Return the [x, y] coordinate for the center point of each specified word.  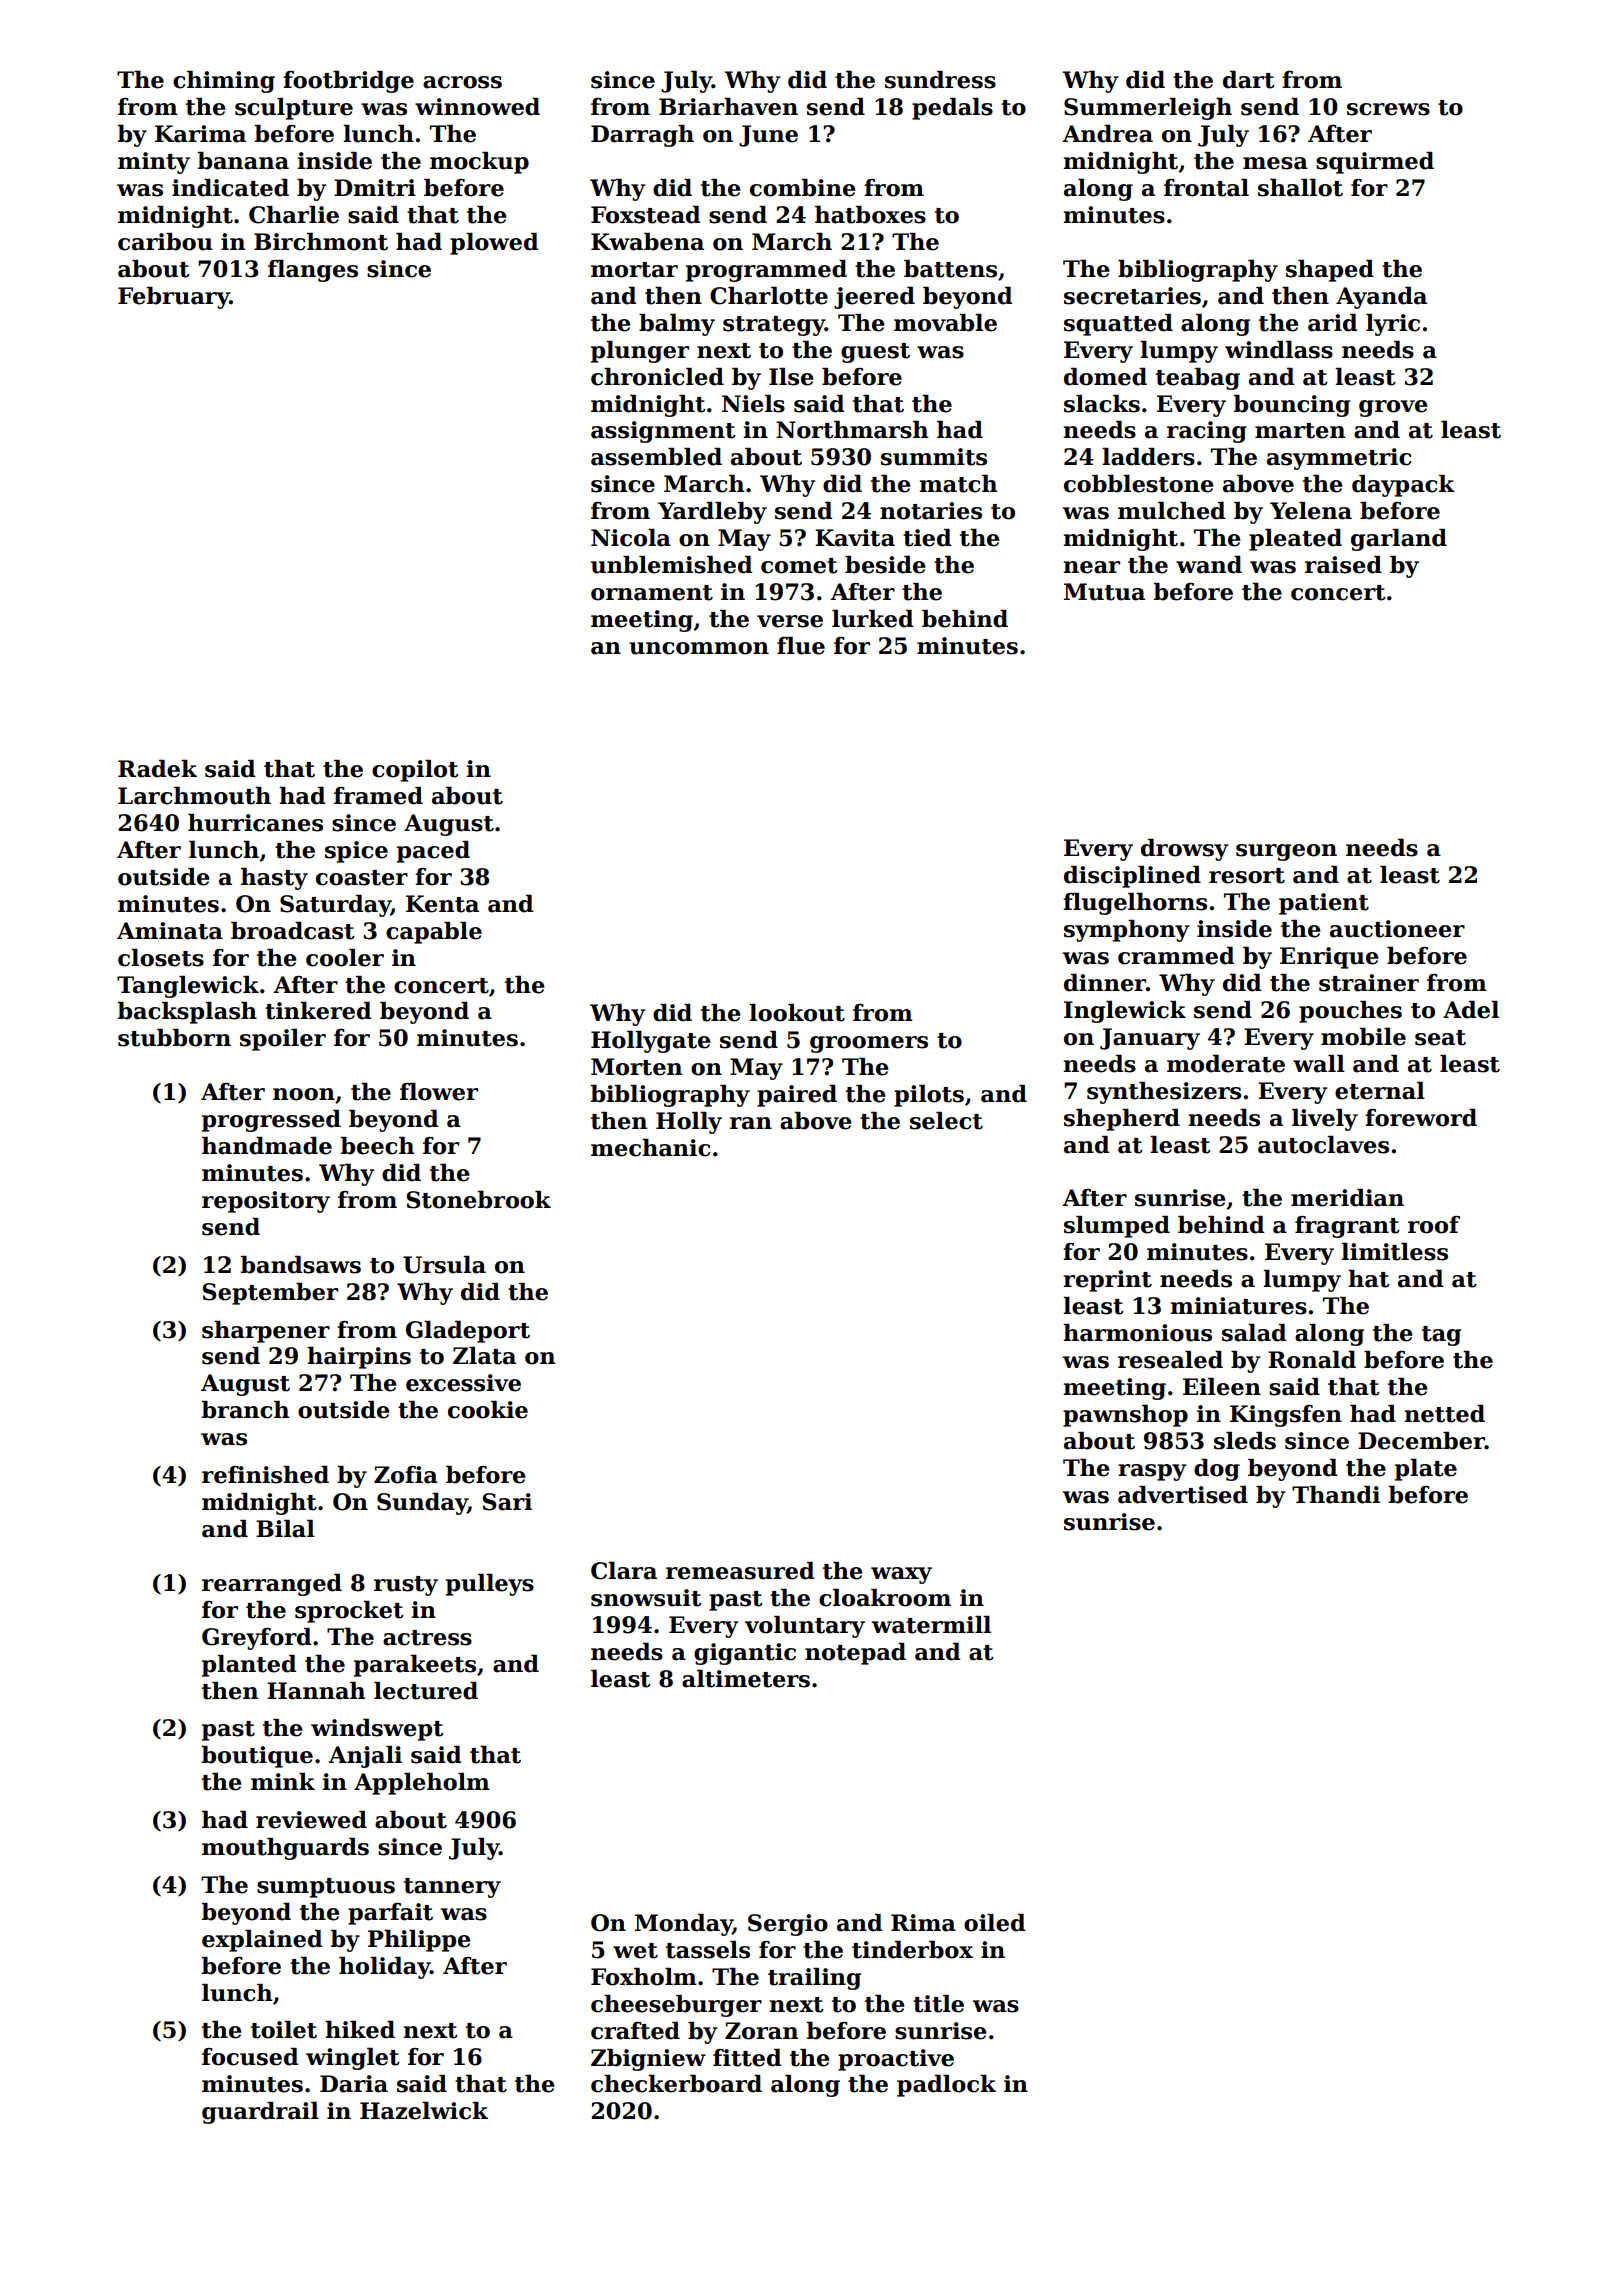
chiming [224, 82]
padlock [946, 2086]
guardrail [260, 2113]
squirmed [1375, 163]
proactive [896, 2060]
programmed [766, 271]
